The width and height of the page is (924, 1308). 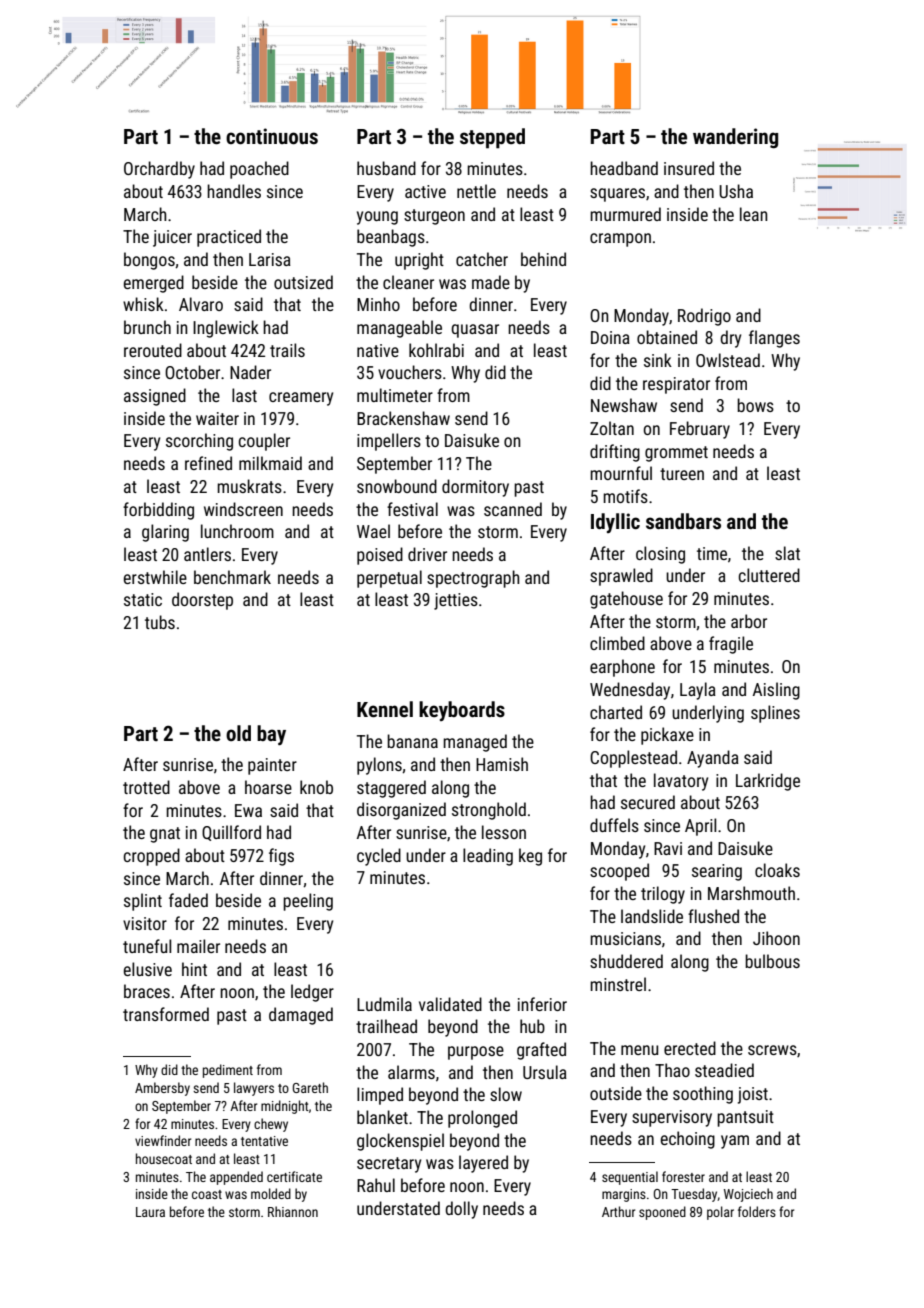 What do you see at coordinates (772, 1050) in the page?
I see `screws` at bounding box center [772, 1050].
